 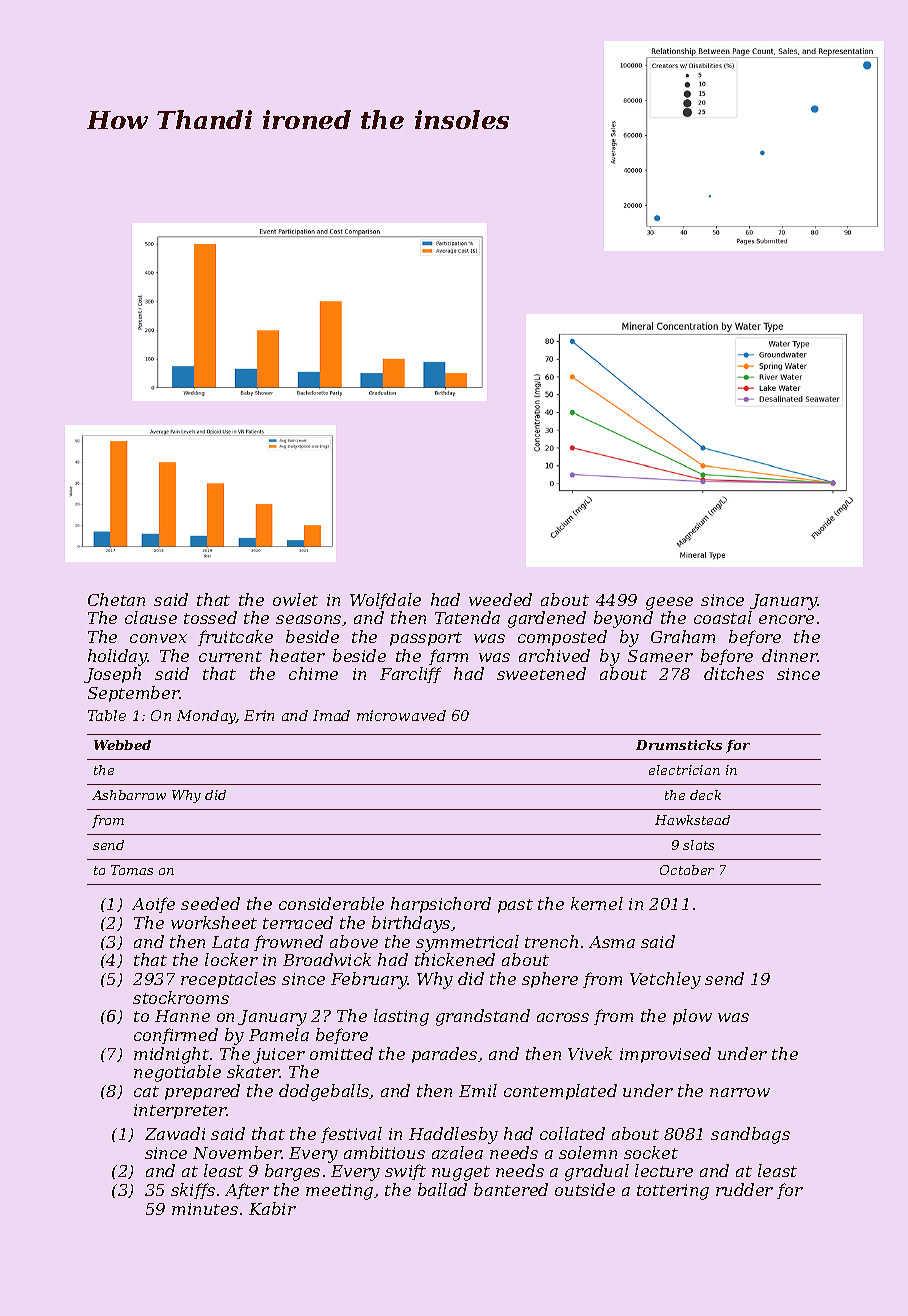 What do you see at coordinates (669, 603) in the page?
I see `geese` at bounding box center [669, 603].
